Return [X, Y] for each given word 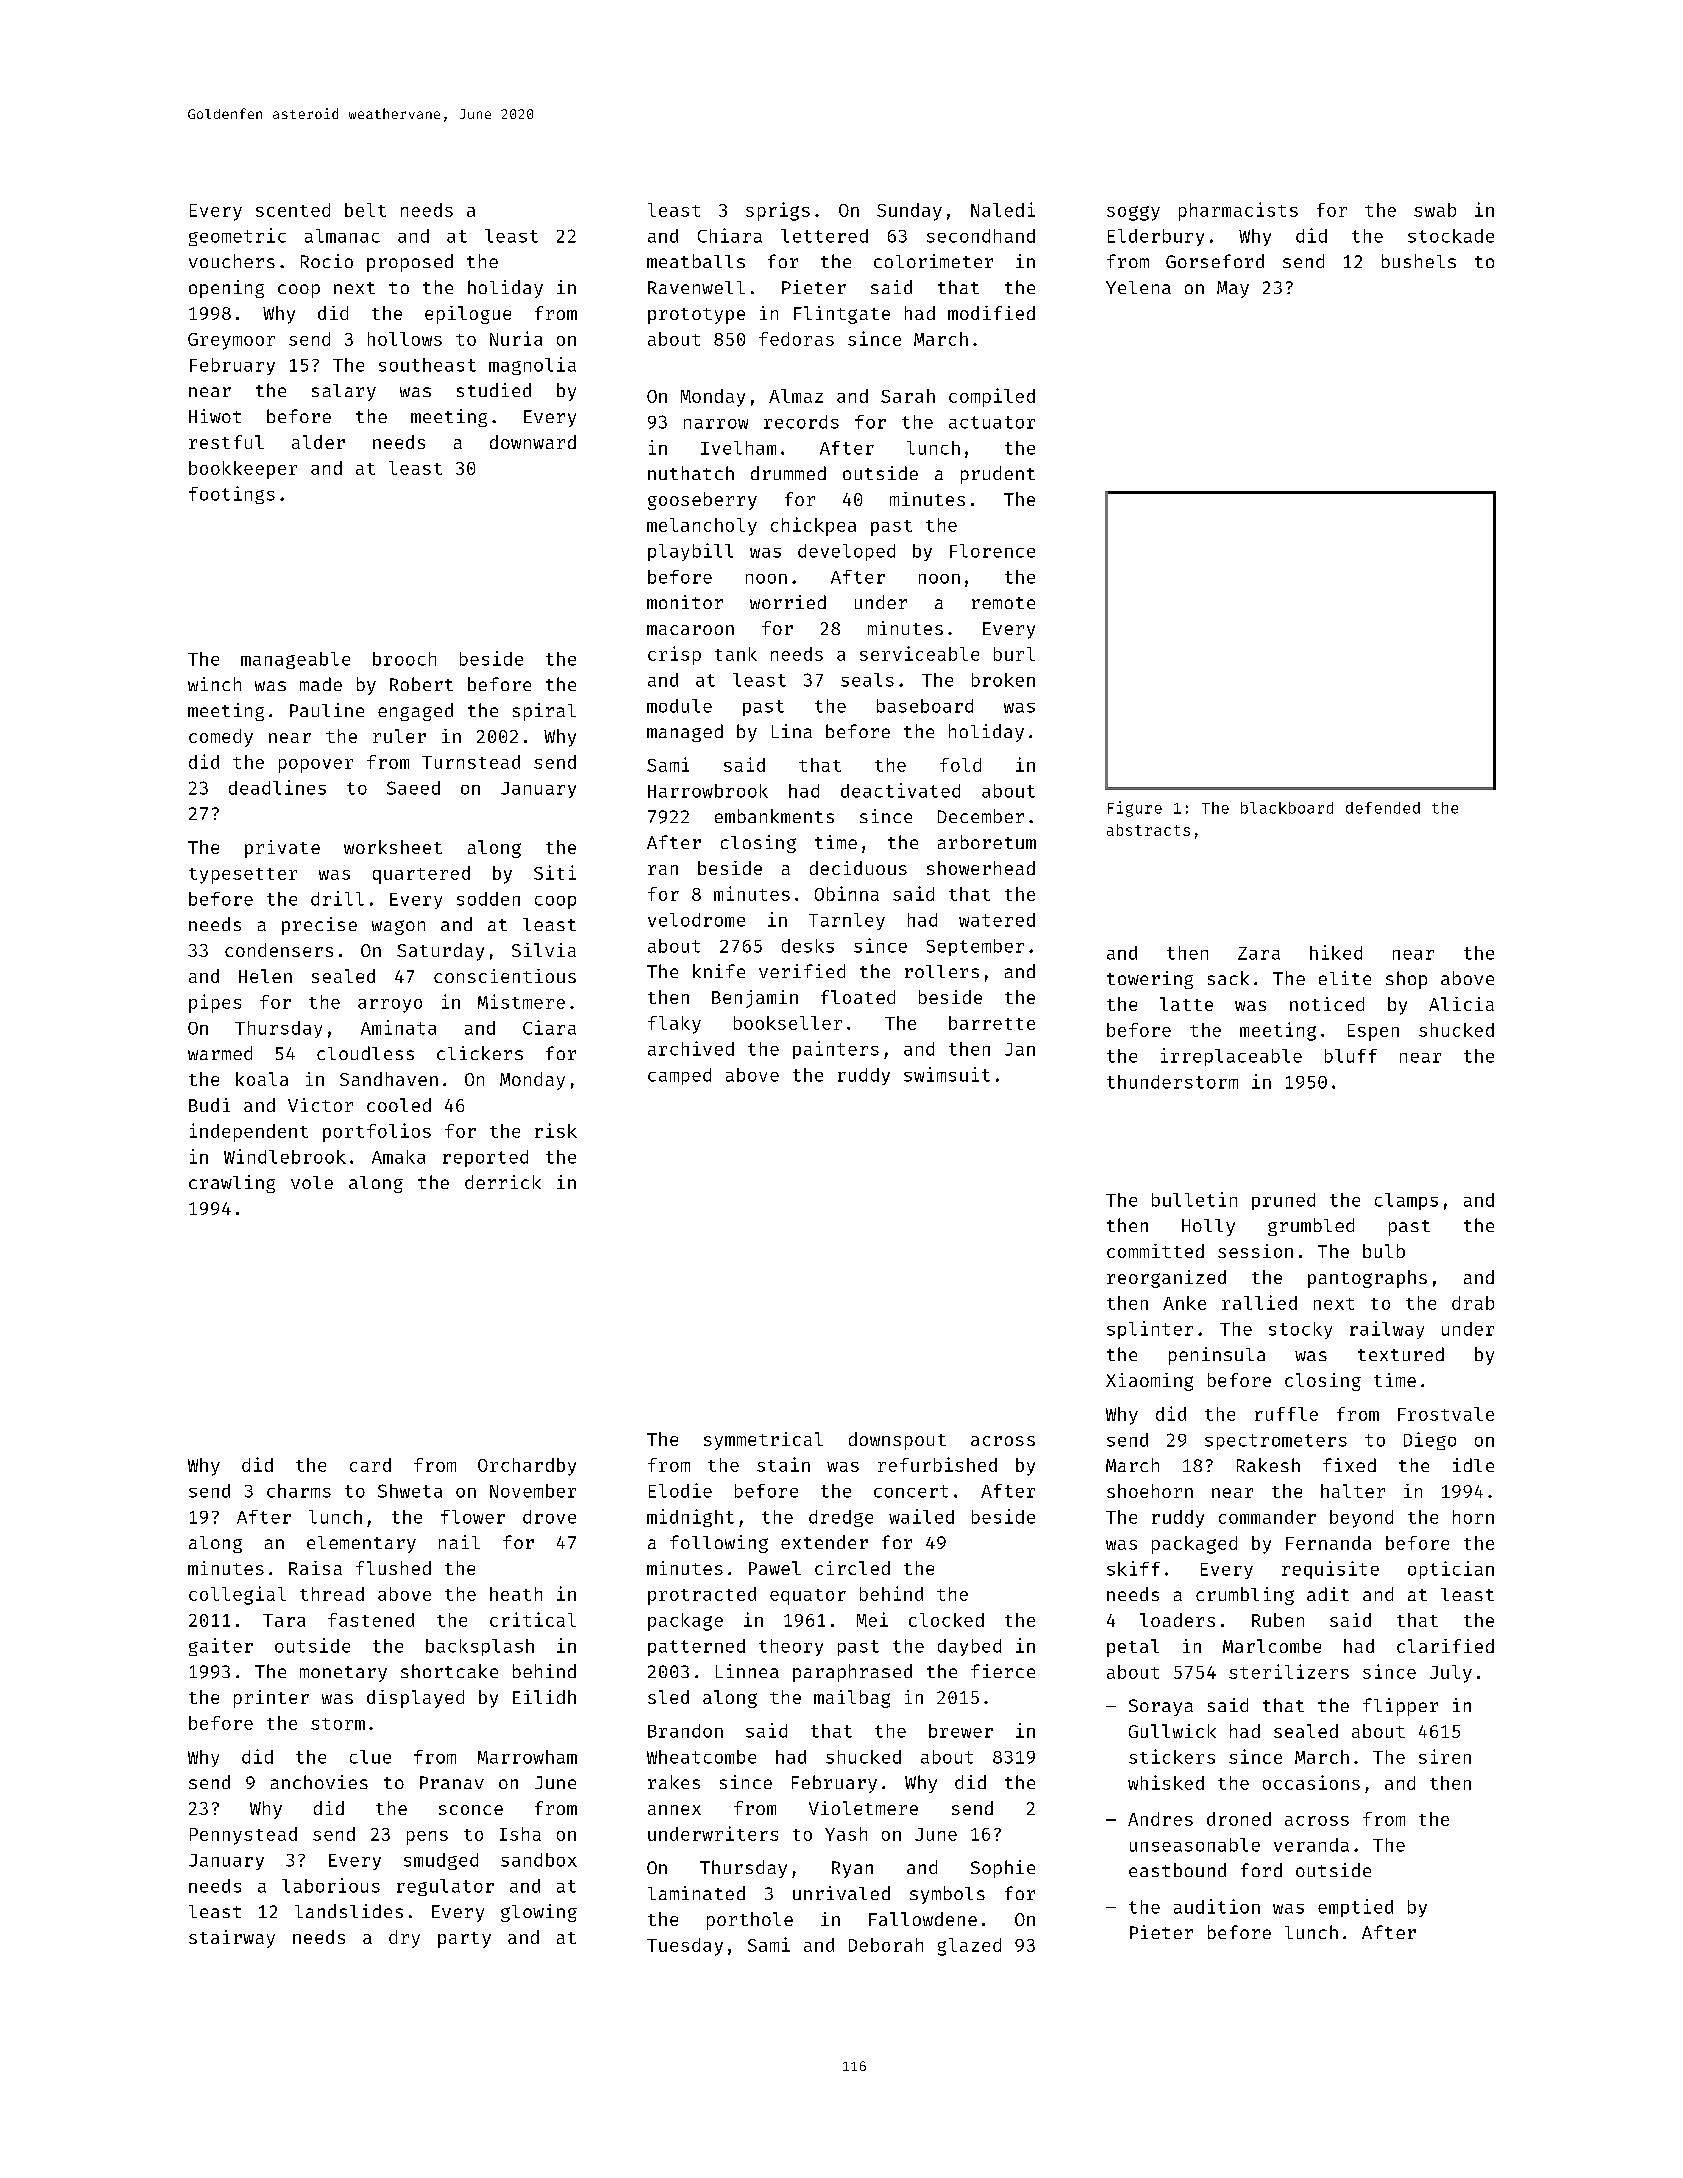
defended [1383, 808]
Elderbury [1156, 237]
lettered [824, 236]
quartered [421, 875]
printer [271, 1699]
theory [791, 1647]
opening [226, 289]
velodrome [696, 920]
